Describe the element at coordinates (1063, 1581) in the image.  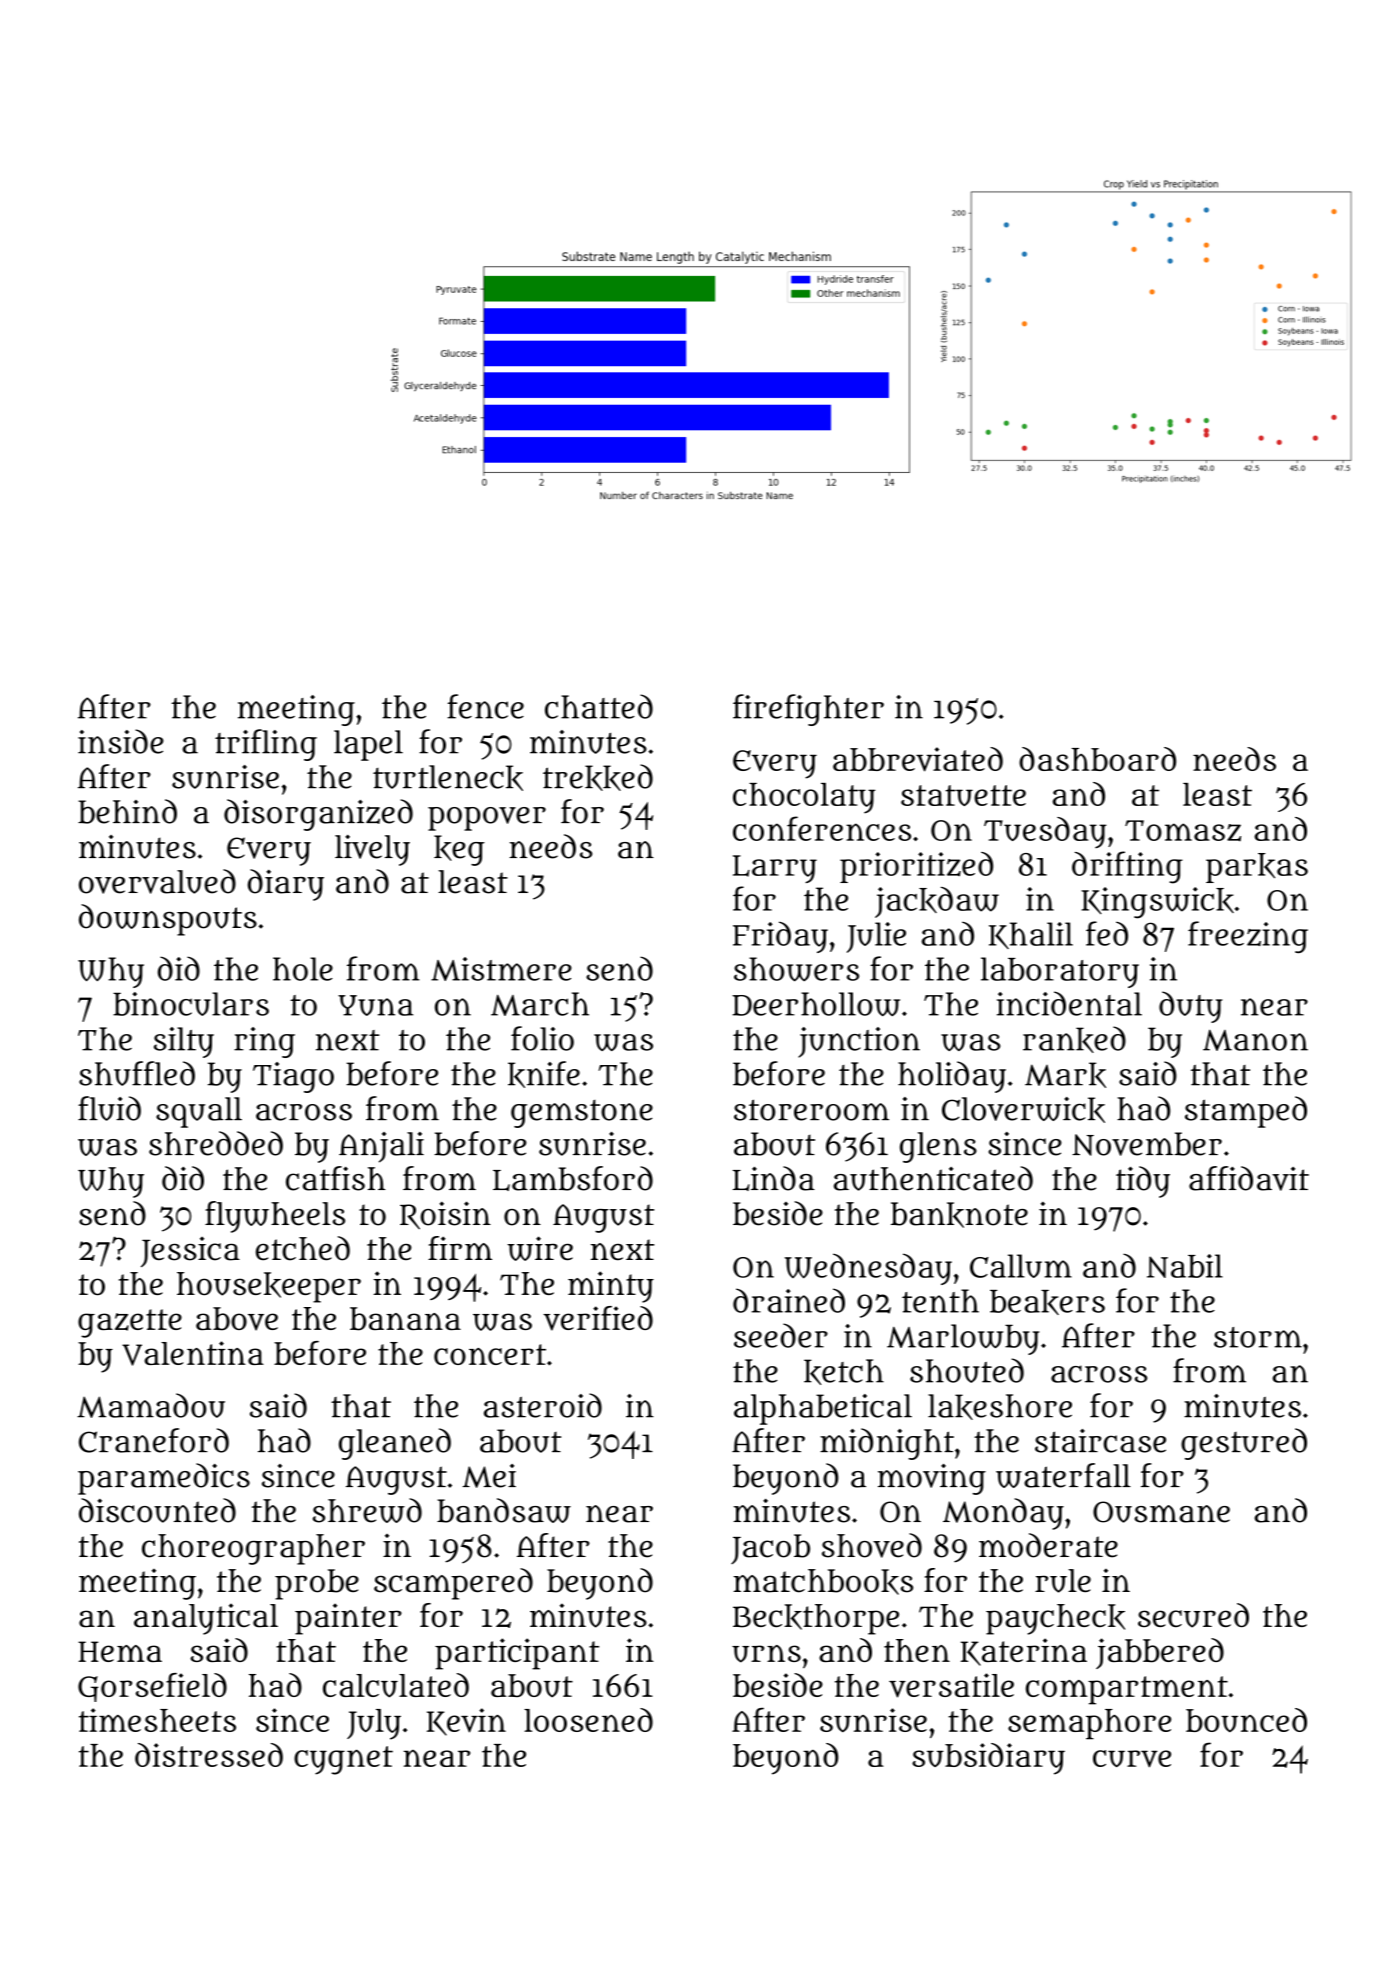
I see `rule` at that location.
